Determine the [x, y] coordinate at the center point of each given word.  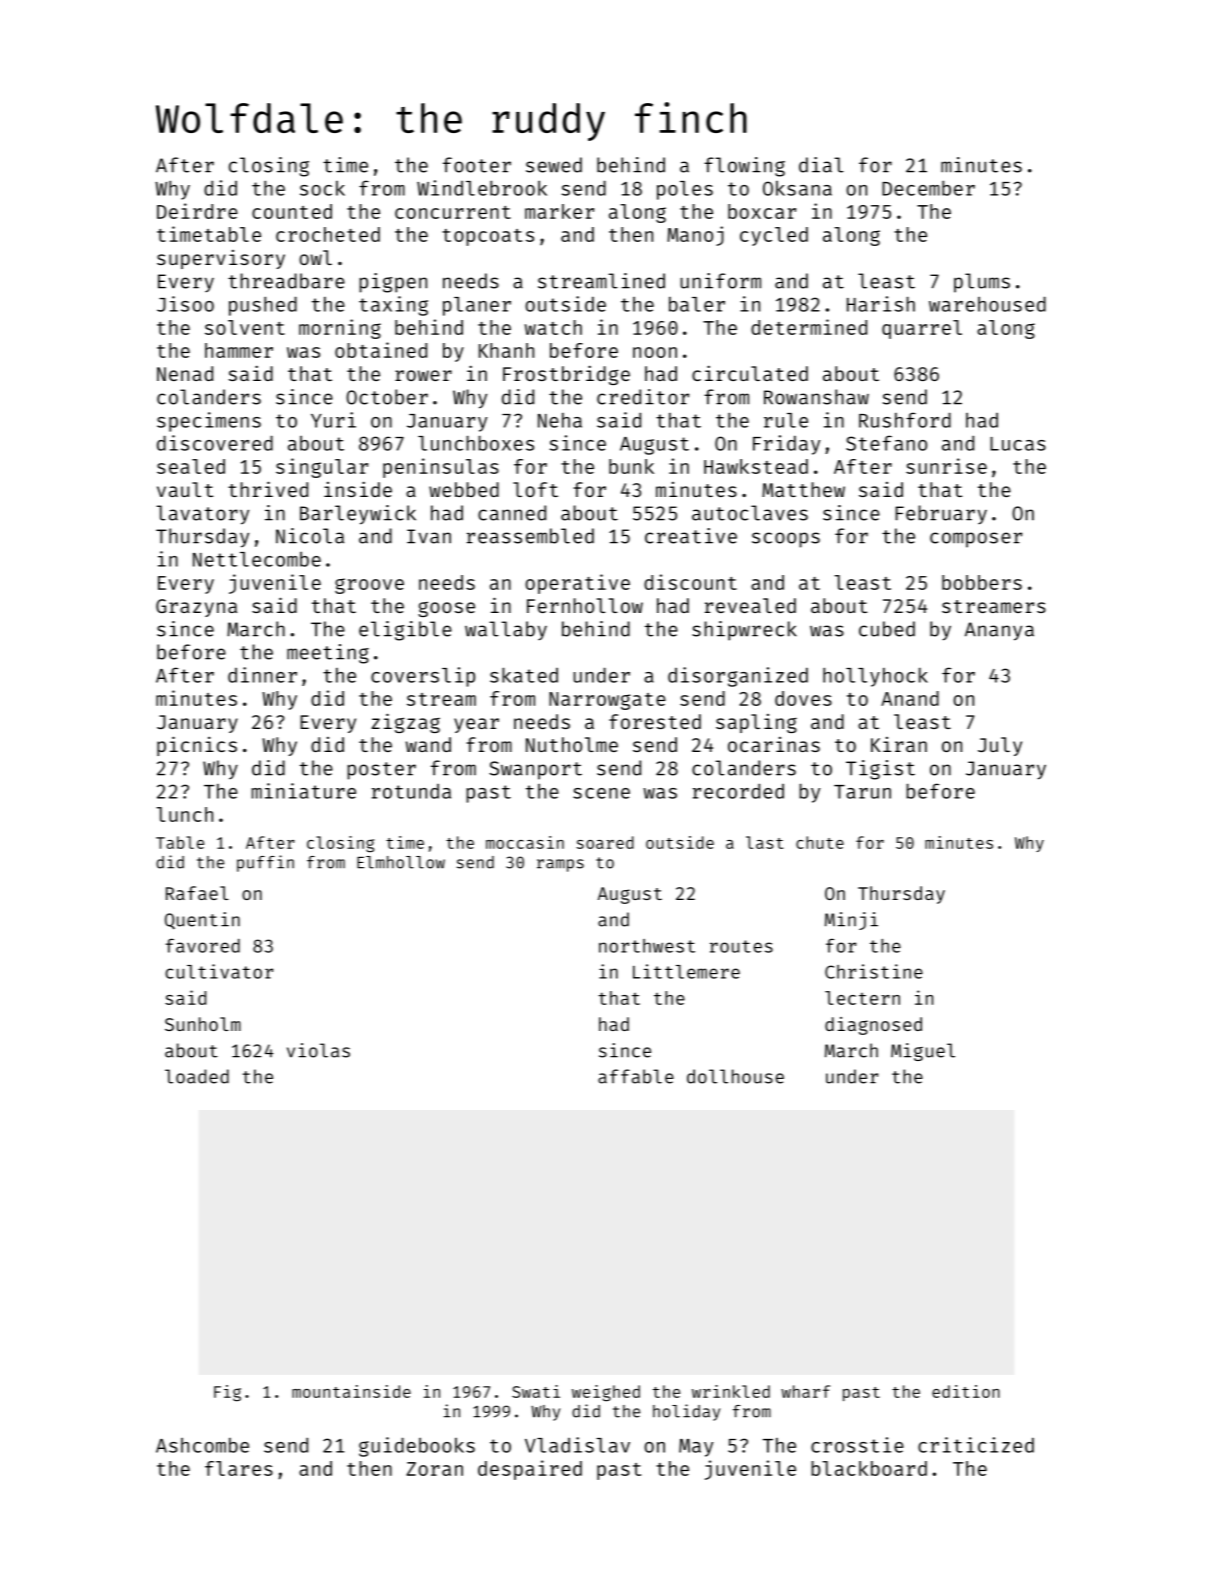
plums [982, 283]
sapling [756, 723]
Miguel [923, 1052]
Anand [910, 698]
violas [318, 1050]
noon [655, 352]
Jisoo [185, 304]
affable [636, 1076]
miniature [304, 791]
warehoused [987, 304]
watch [553, 327]
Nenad [185, 373]
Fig [227, 1393]
